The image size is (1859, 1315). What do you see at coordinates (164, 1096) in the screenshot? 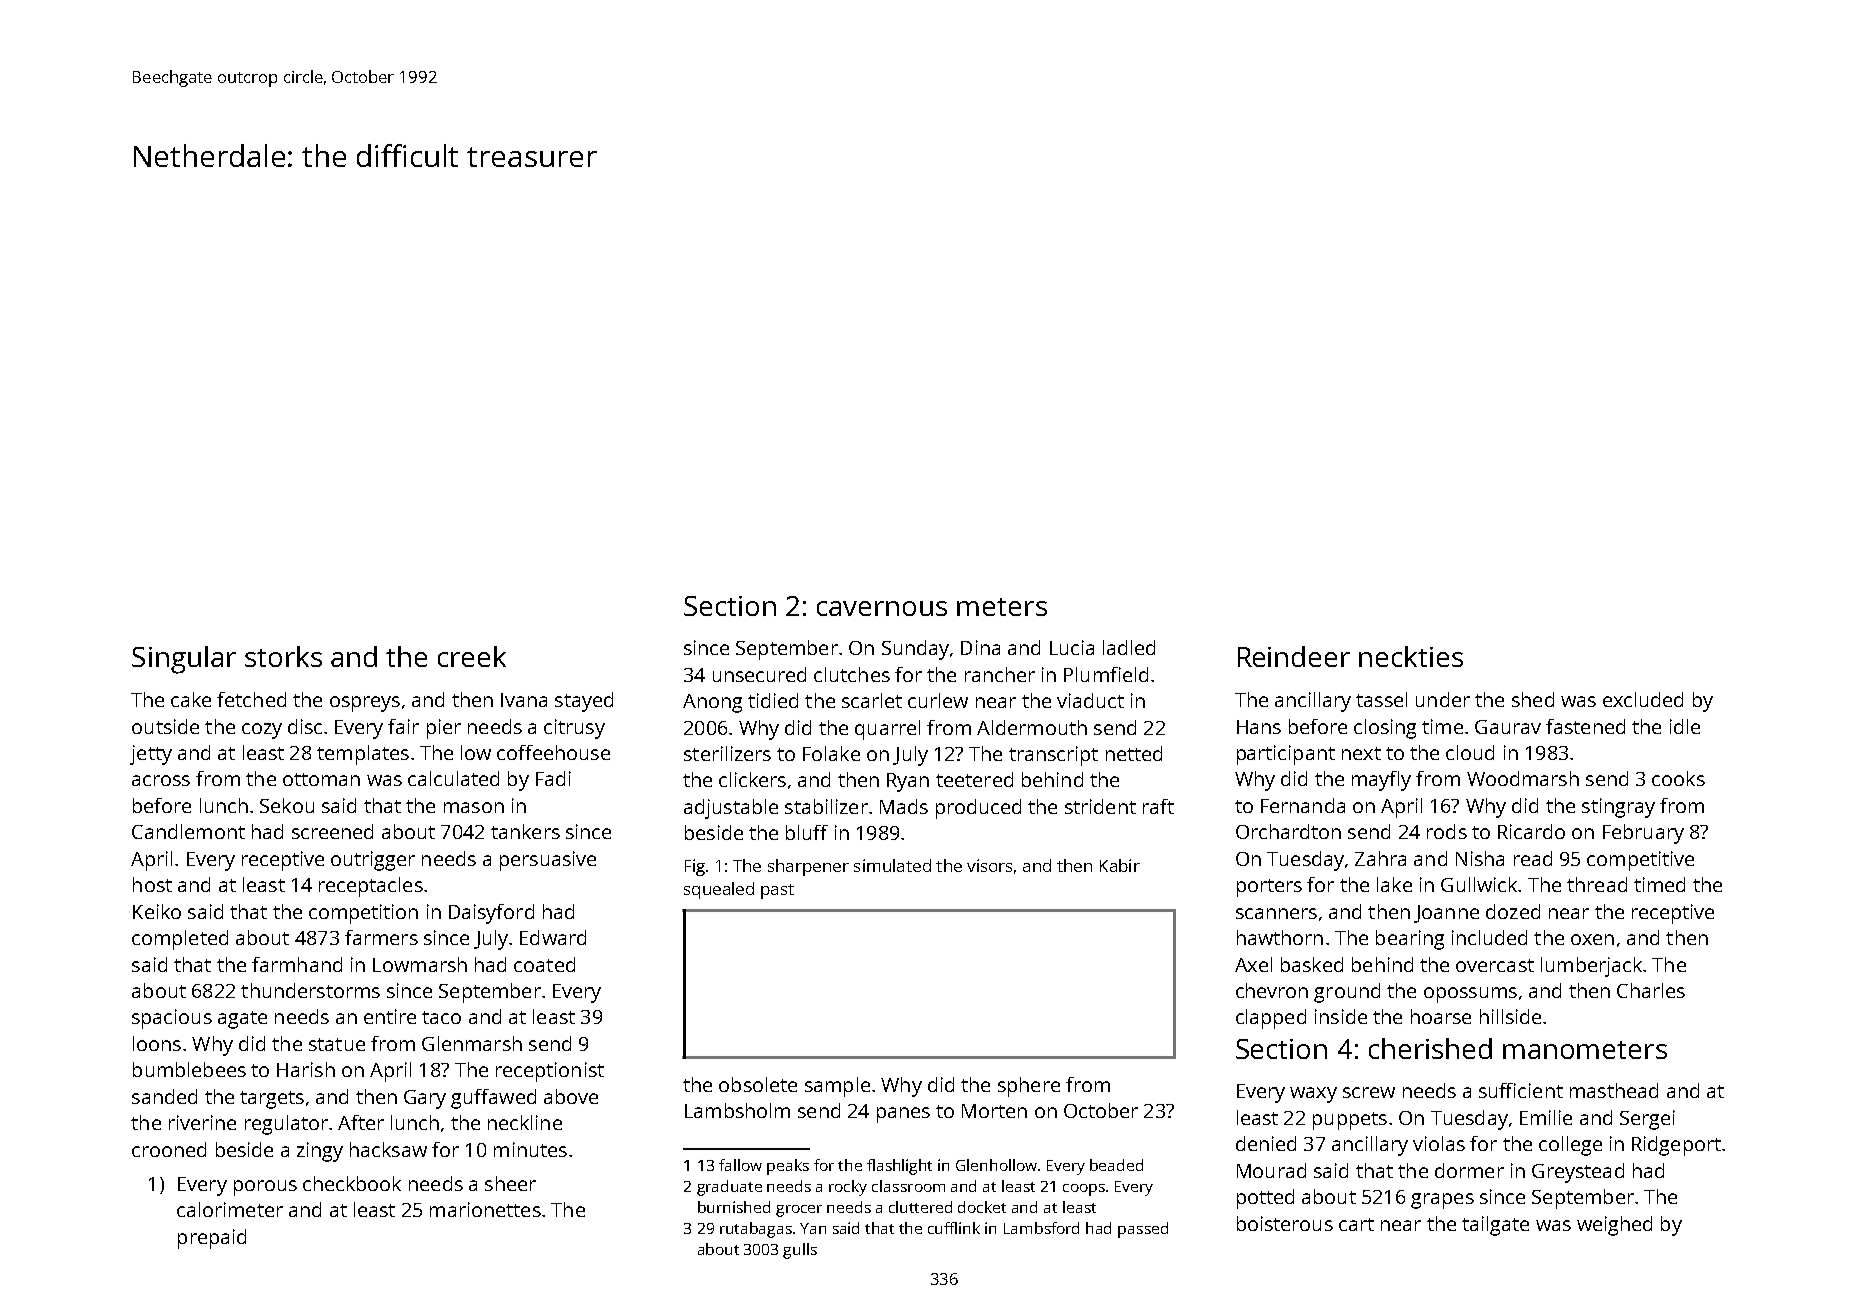
I see `sanded` at bounding box center [164, 1096].
